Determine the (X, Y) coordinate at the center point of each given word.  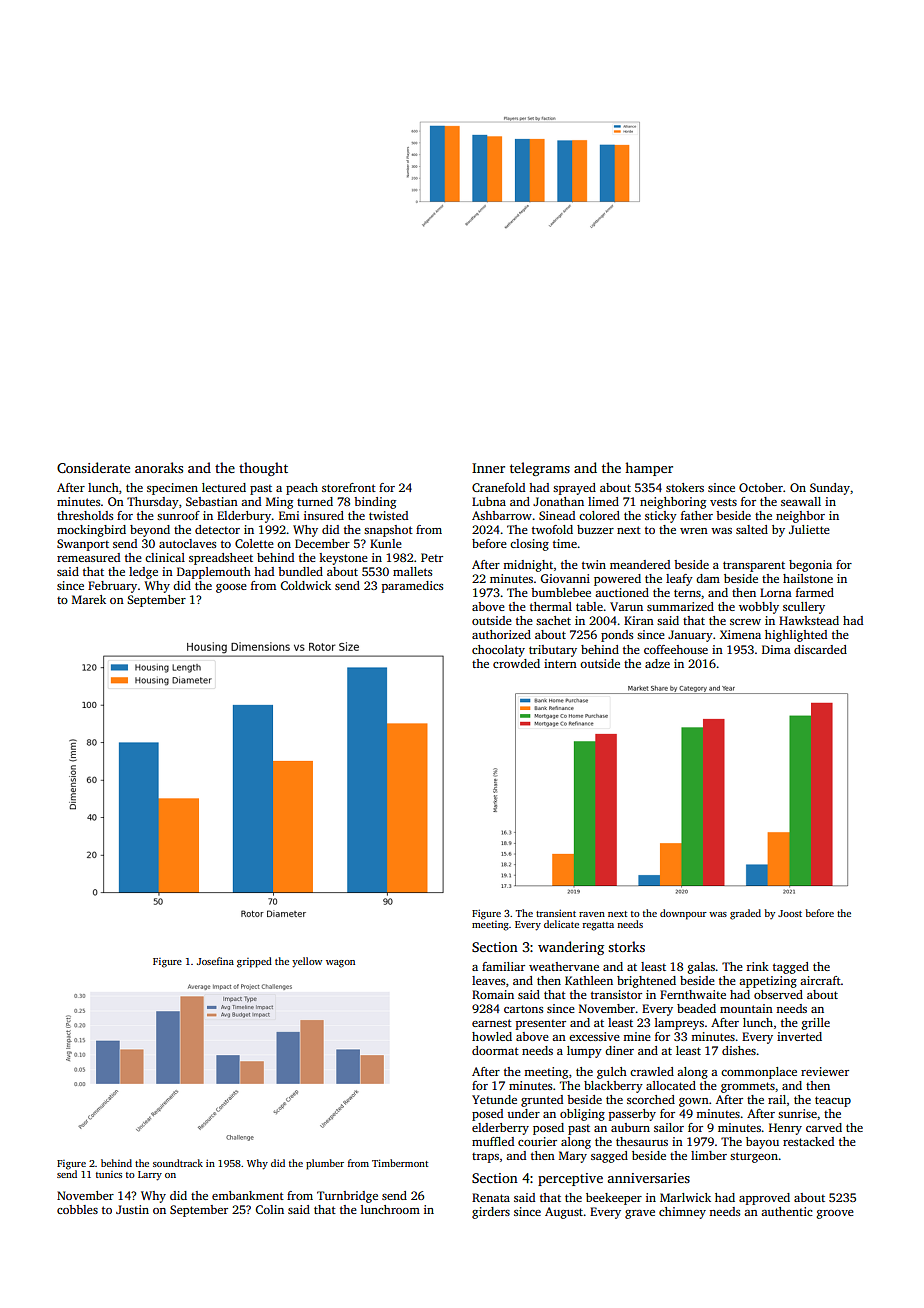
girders (491, 1213)
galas (701, 968)
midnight (528, 566)
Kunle (386, 543)
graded (745, 914)
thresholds (85, 515)
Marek (89, 599)
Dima (776, 649)
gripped (254, 962)
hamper (649, 469)
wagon (340, 964)
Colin (269, 1209)
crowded (516, 663)
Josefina (215, 961)
